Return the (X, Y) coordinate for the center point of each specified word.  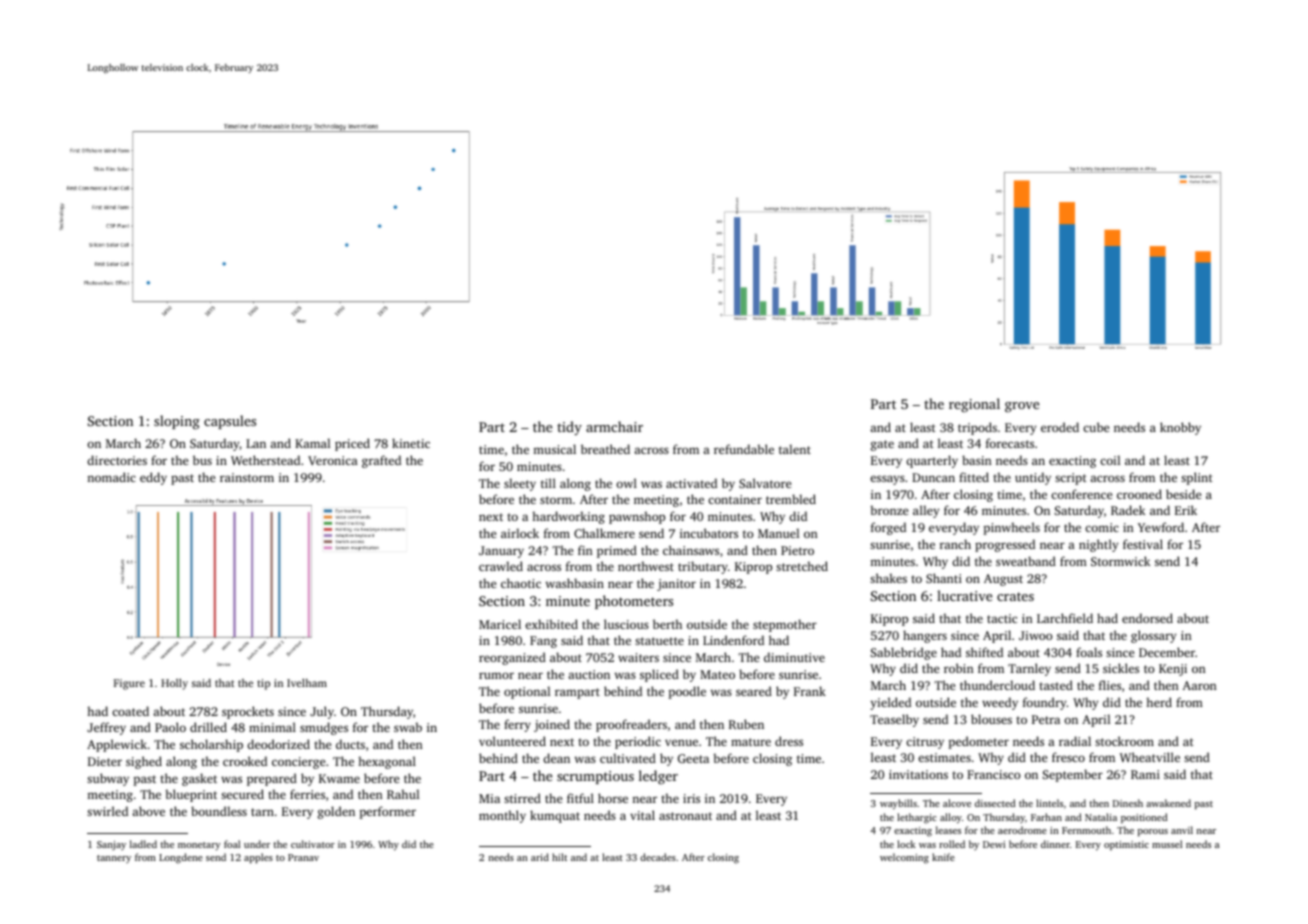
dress (789, 741)
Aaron (1199, 685)
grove (1022, 407)
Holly (174, 684)
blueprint (191, 795)
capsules (230, 422)
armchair (614, 426)
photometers (634, 602)
